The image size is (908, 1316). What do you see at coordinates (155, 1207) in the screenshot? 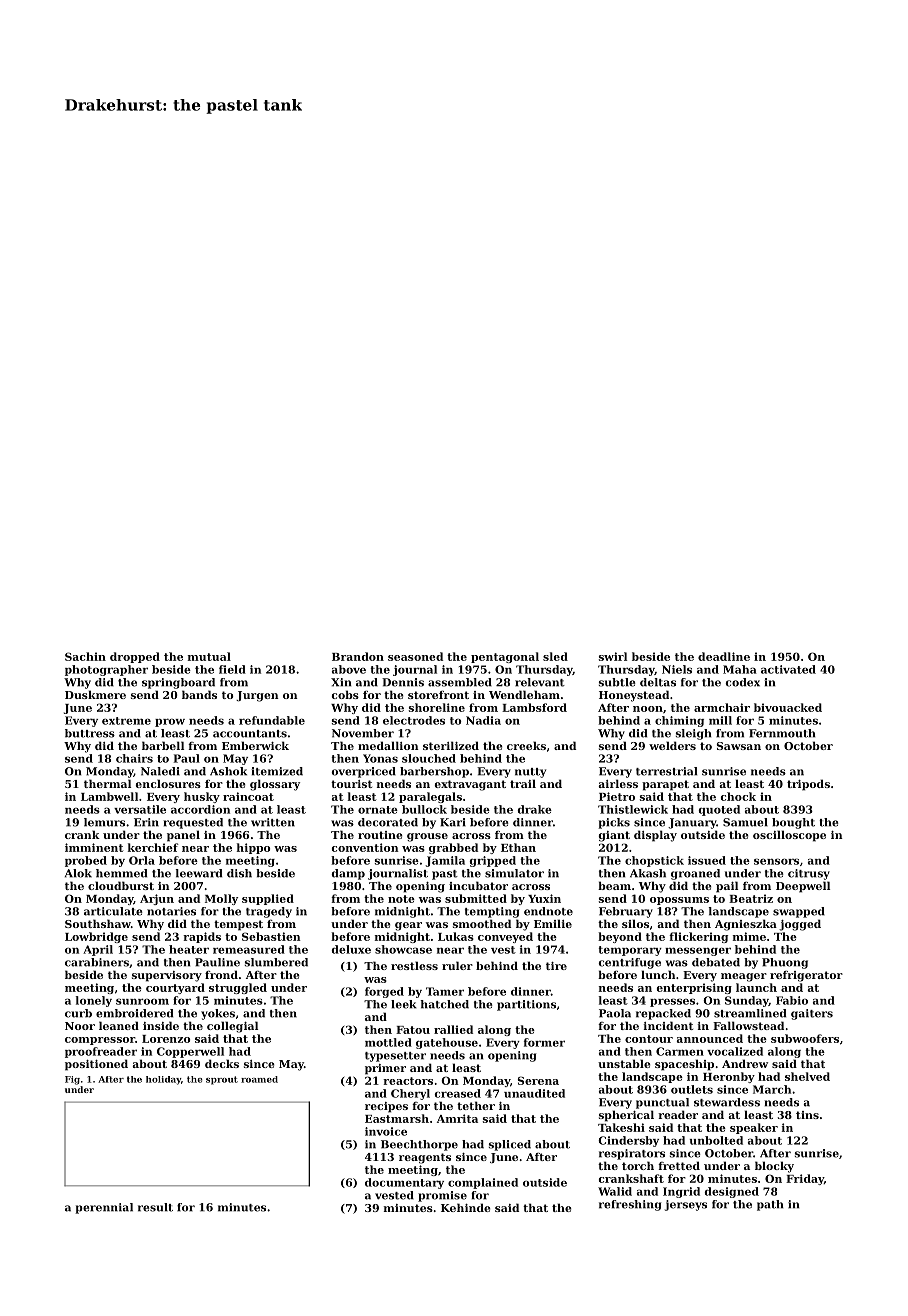
I see `result` at bounding box center [155, 1207].
